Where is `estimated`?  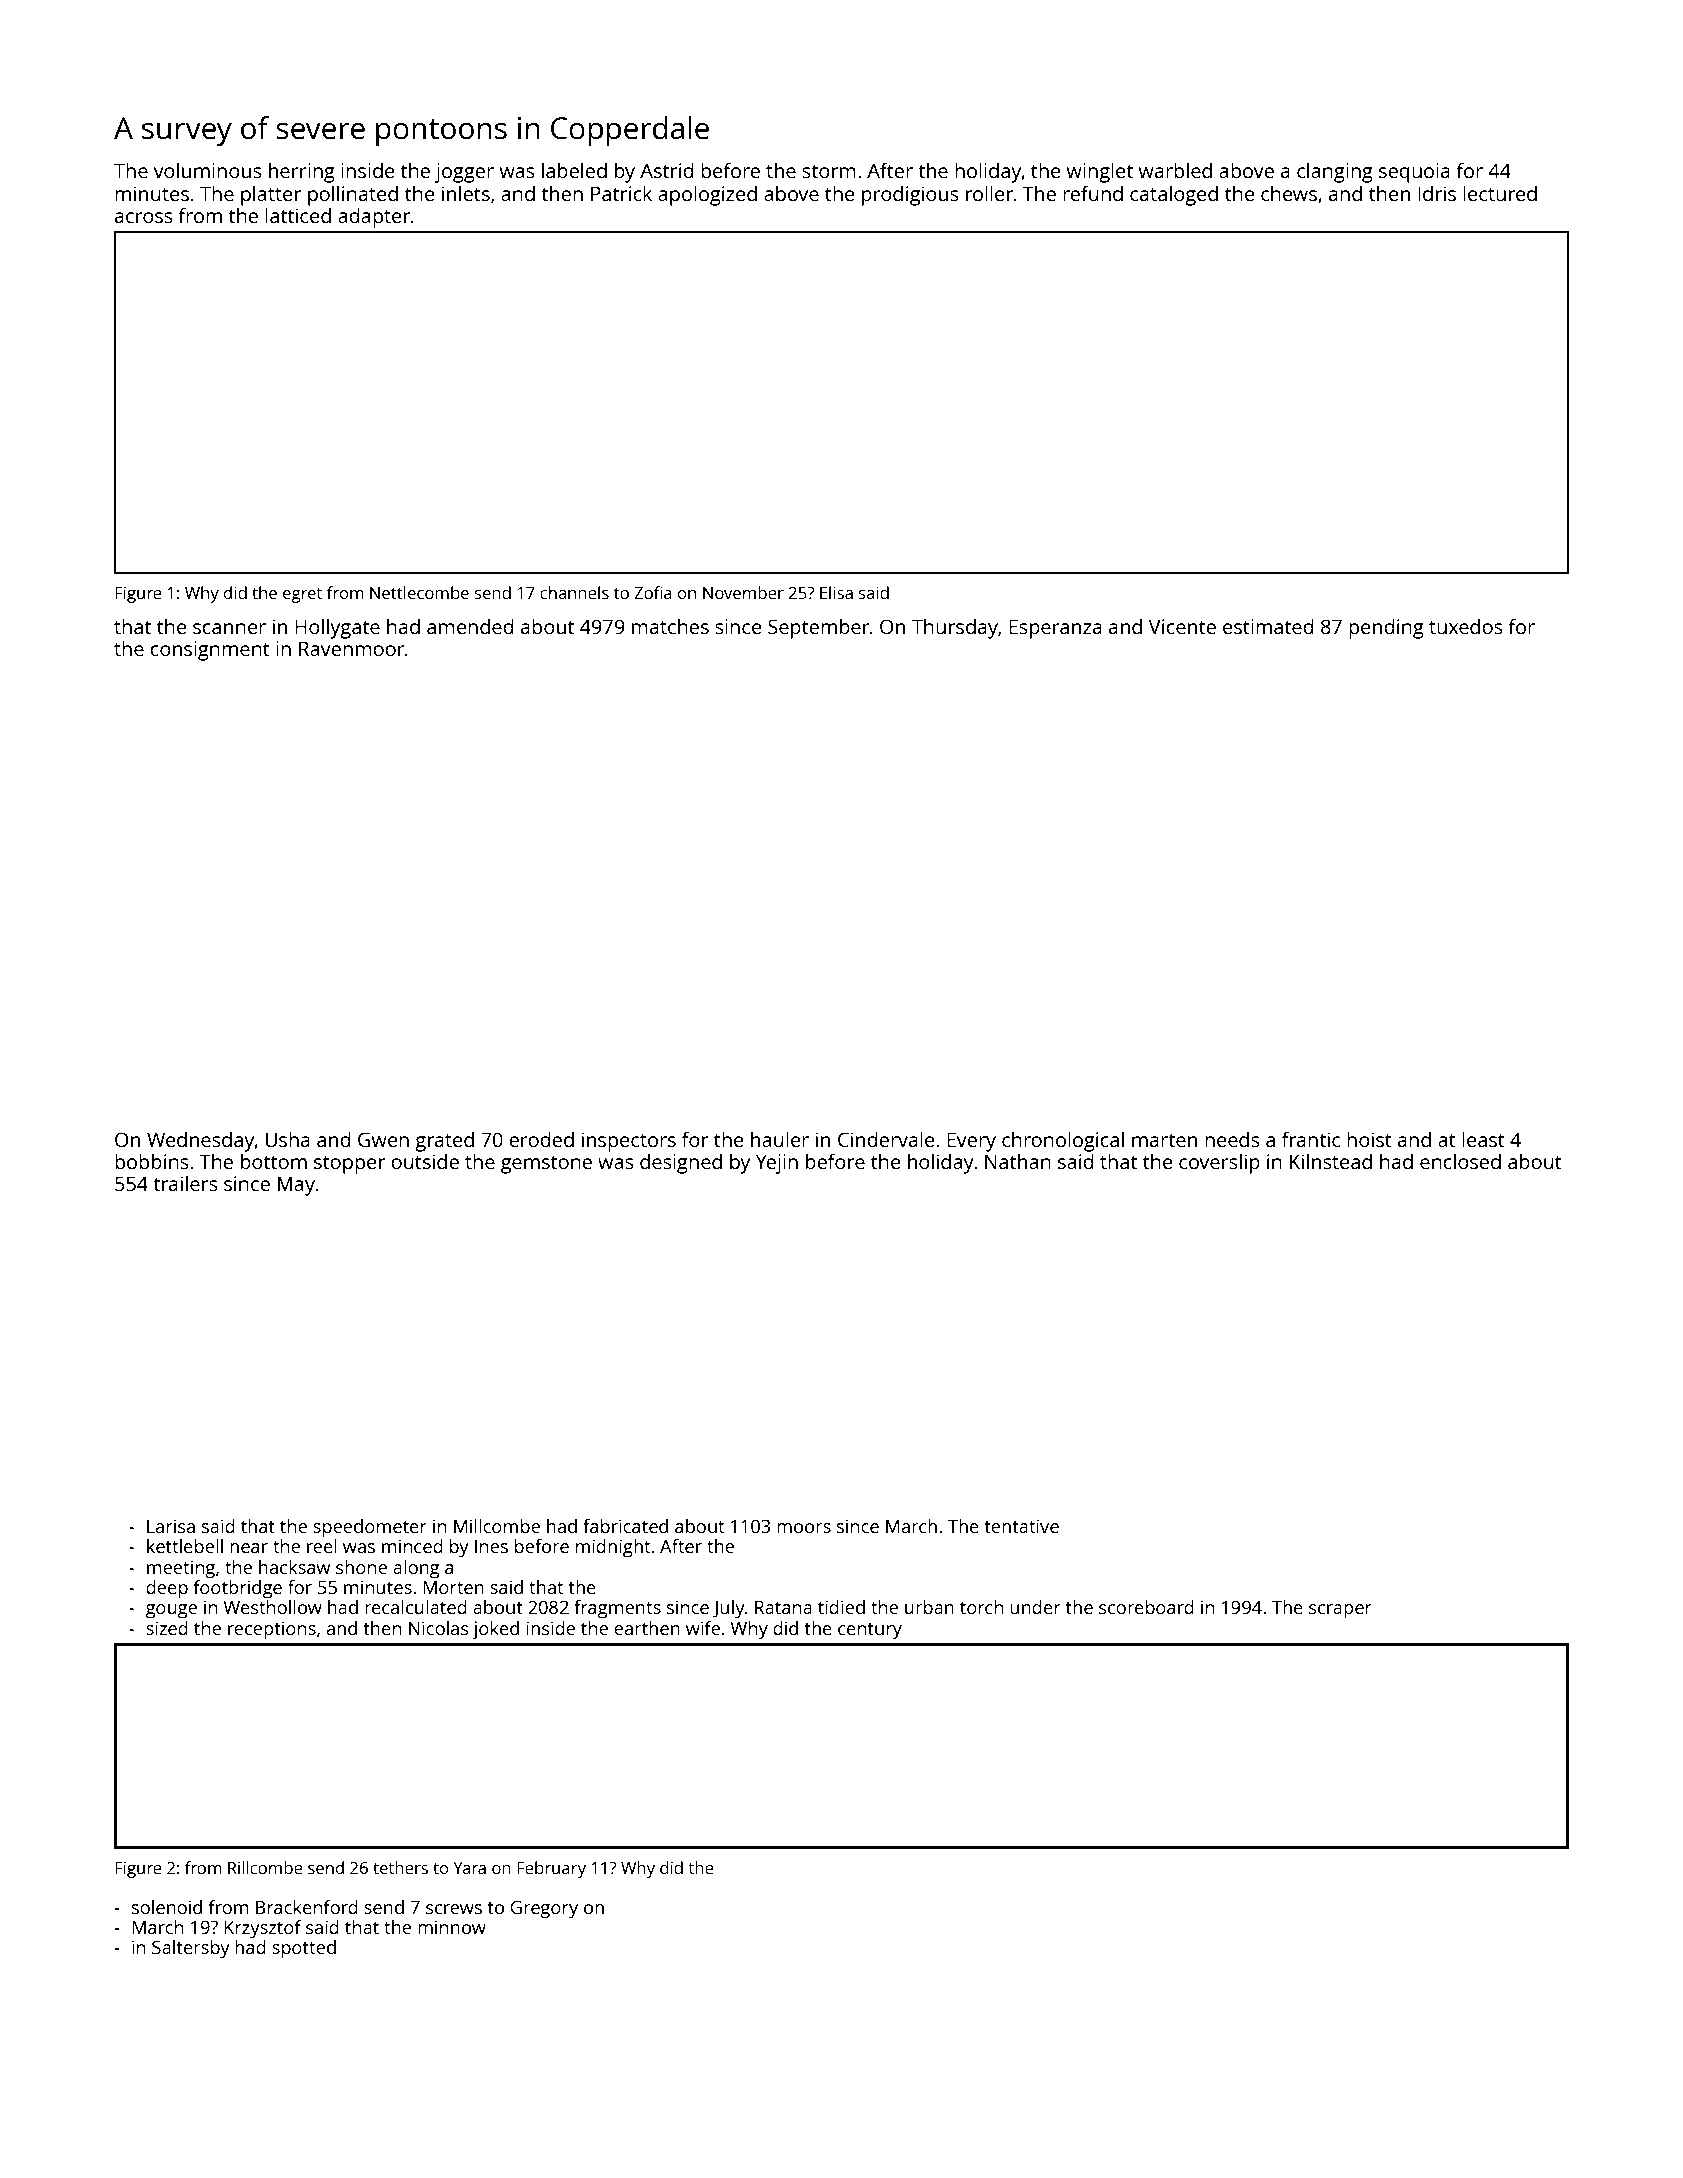
estimated is located at coordinates (1268, 626).
